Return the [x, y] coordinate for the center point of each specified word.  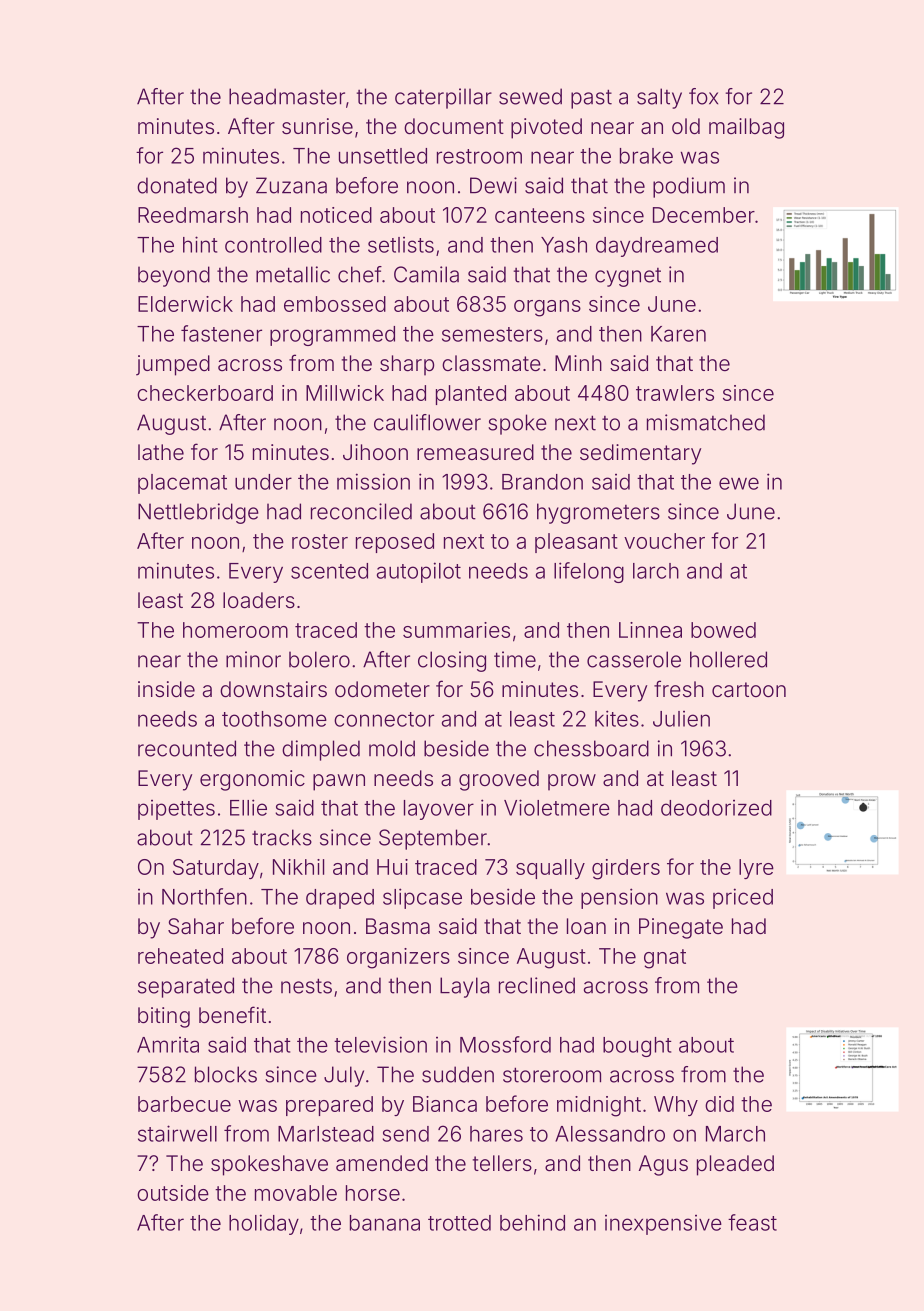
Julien [681, 719]
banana [385, 1223]
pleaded [735, 1165]
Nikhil [298, 867]
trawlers [675, 393]
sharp [407, 365]
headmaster [287, 96]
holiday [264, 1224]
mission [373, 481]
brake [646, 156]
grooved [499, 780]
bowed [723, 630]
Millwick [345, 393]
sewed [530, 96]
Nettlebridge [198, 513]
